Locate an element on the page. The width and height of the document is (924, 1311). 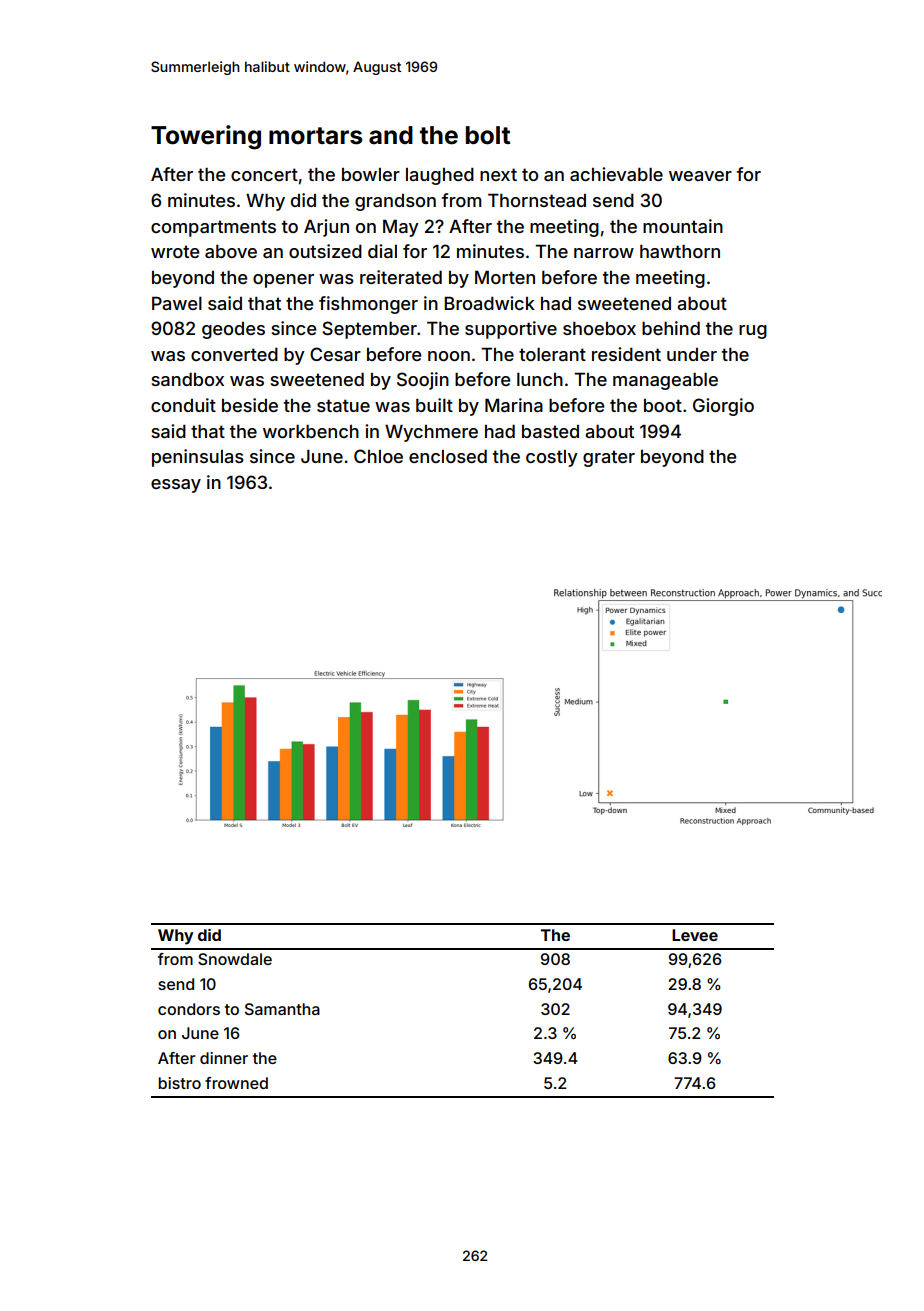
dial is located at coordinates (382, 251).
